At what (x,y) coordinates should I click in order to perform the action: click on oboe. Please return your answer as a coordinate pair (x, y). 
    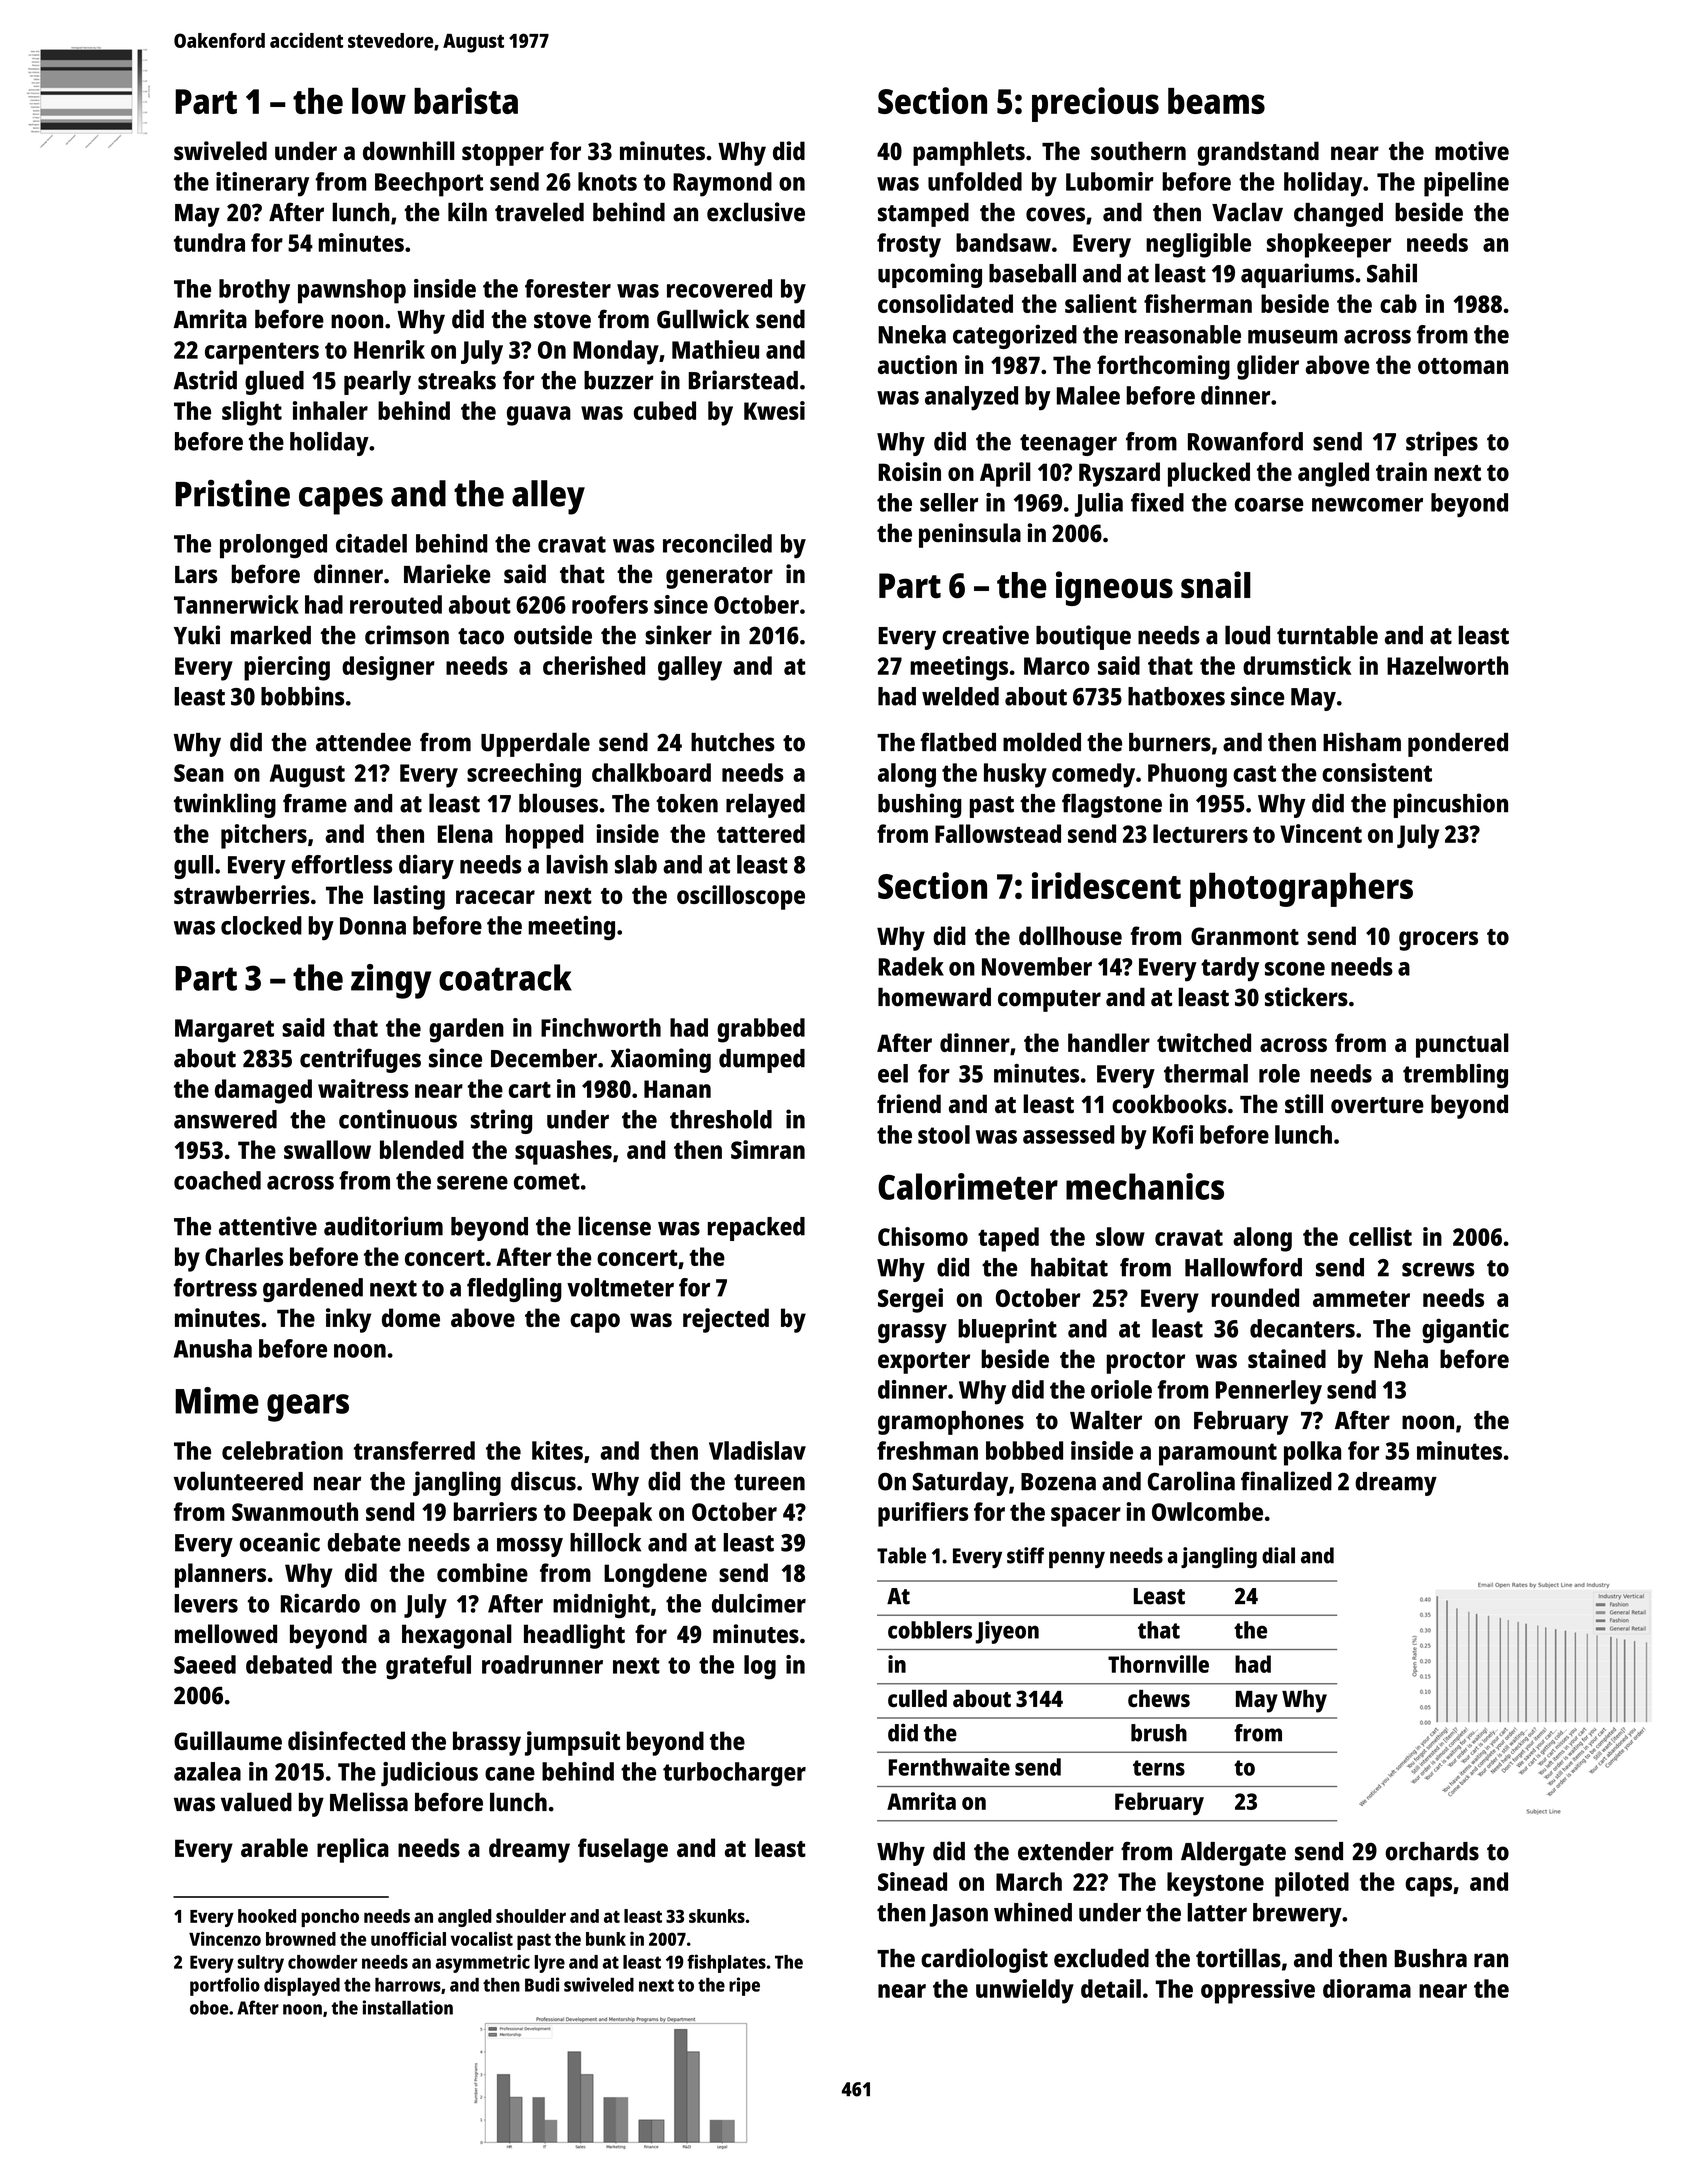
    Looking at the image, I should click on (209, 2007).
